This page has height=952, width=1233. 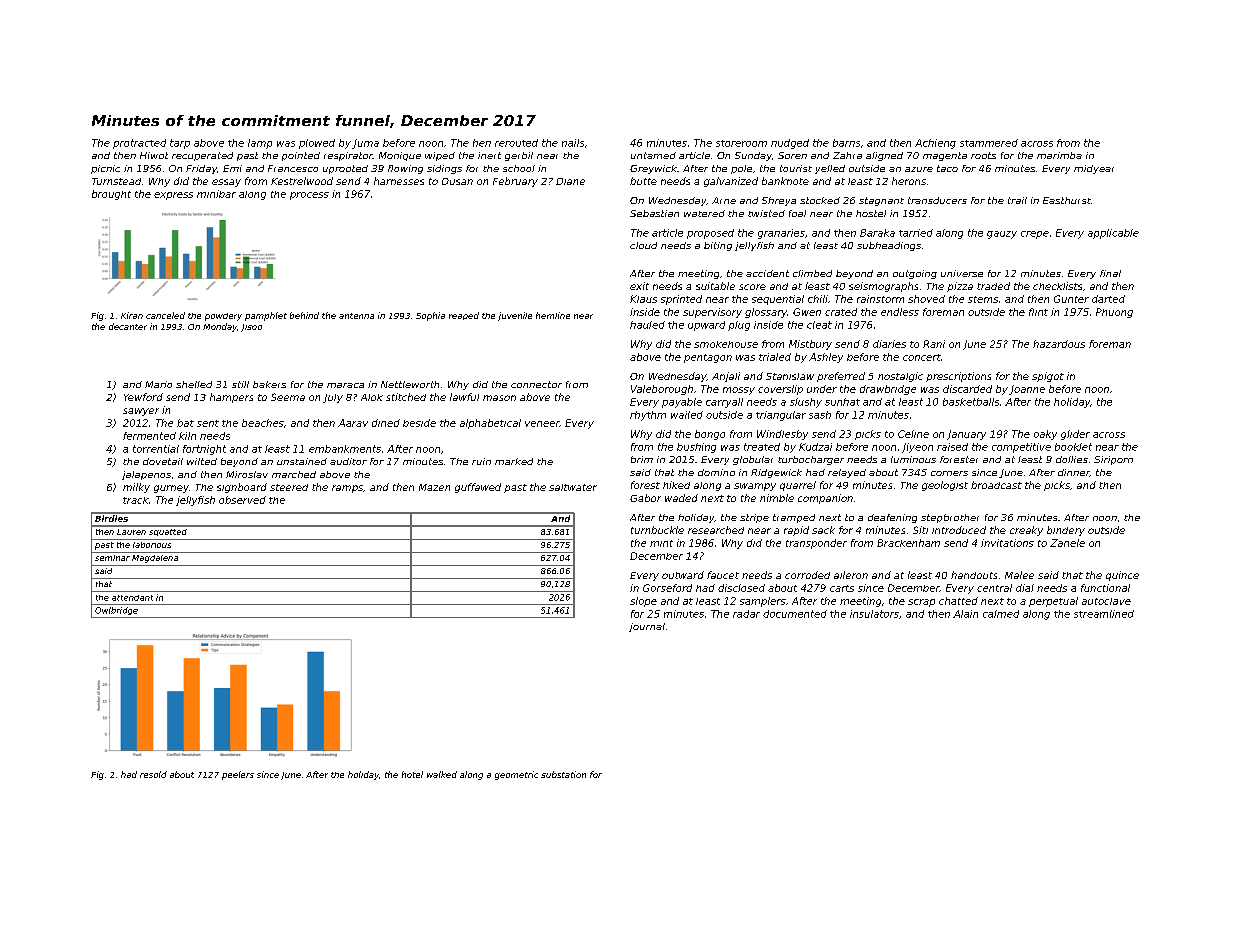 I want to click on saltwater, so click(x=573, y=487).
